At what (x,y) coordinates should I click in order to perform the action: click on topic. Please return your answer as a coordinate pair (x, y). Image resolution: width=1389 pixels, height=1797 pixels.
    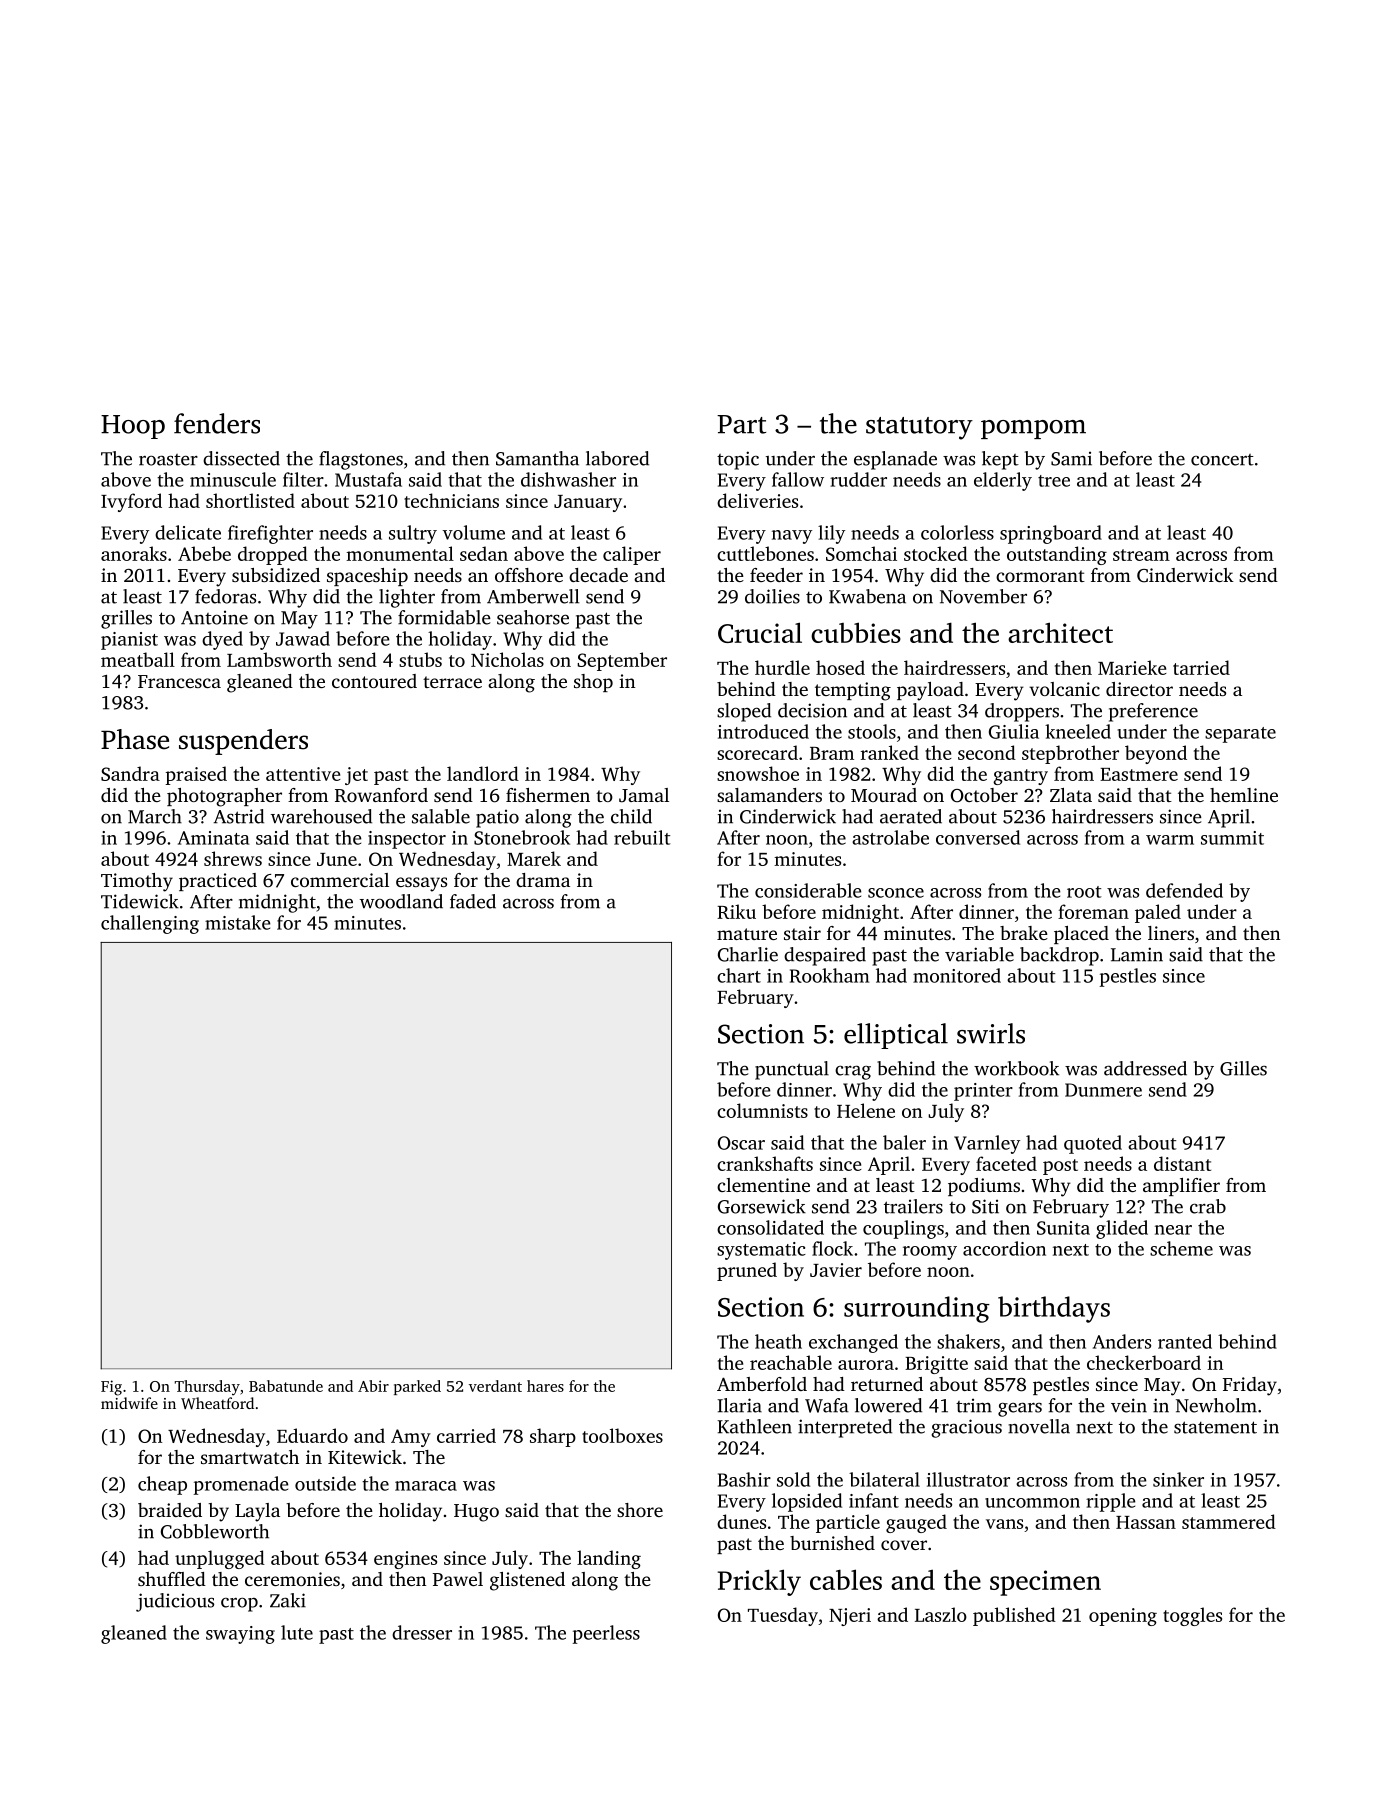
    Looking at the image, I should click on (738, 460).
